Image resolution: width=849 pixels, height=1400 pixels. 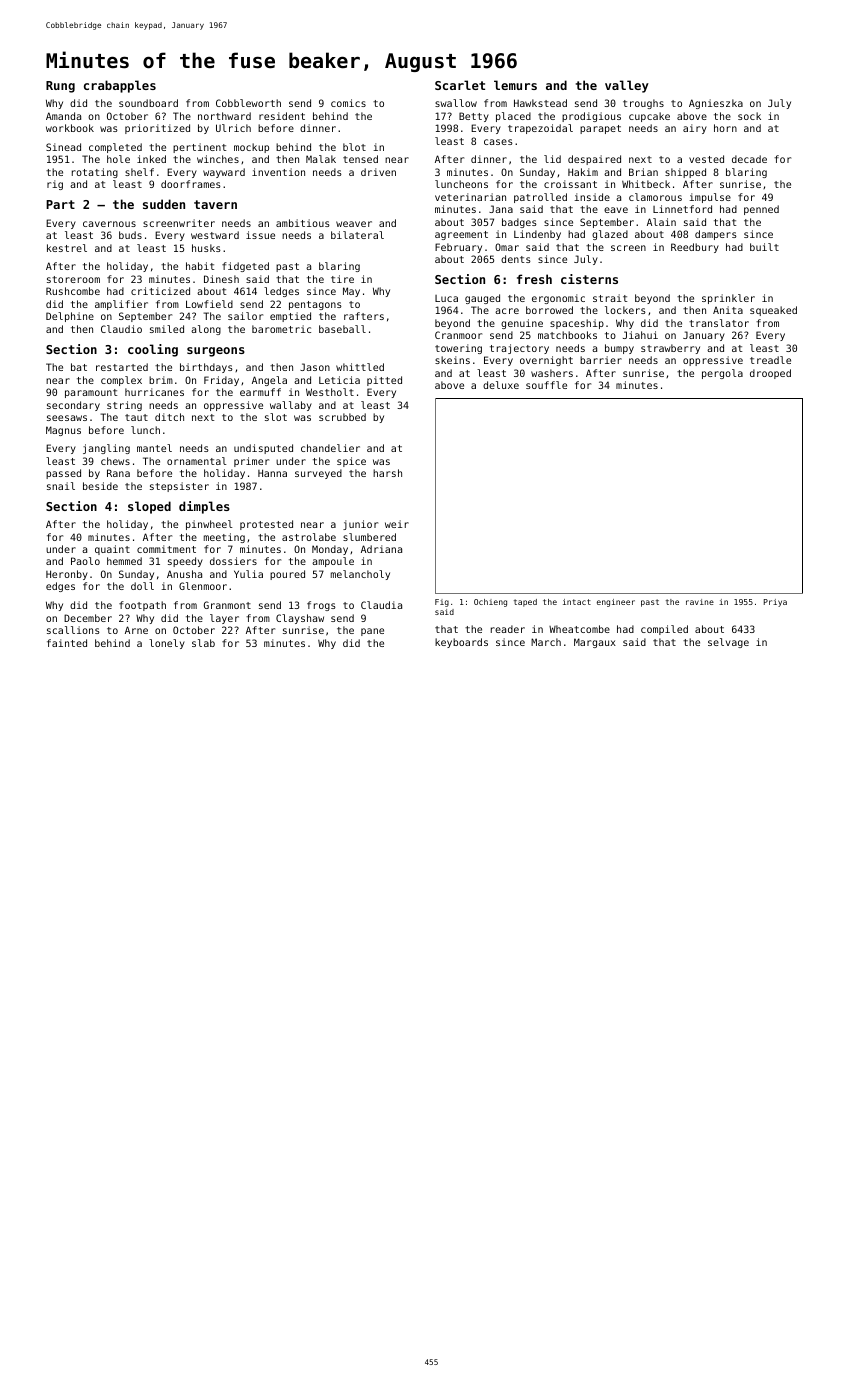 I want to click on lemurs, so click(x=515, y=85).
